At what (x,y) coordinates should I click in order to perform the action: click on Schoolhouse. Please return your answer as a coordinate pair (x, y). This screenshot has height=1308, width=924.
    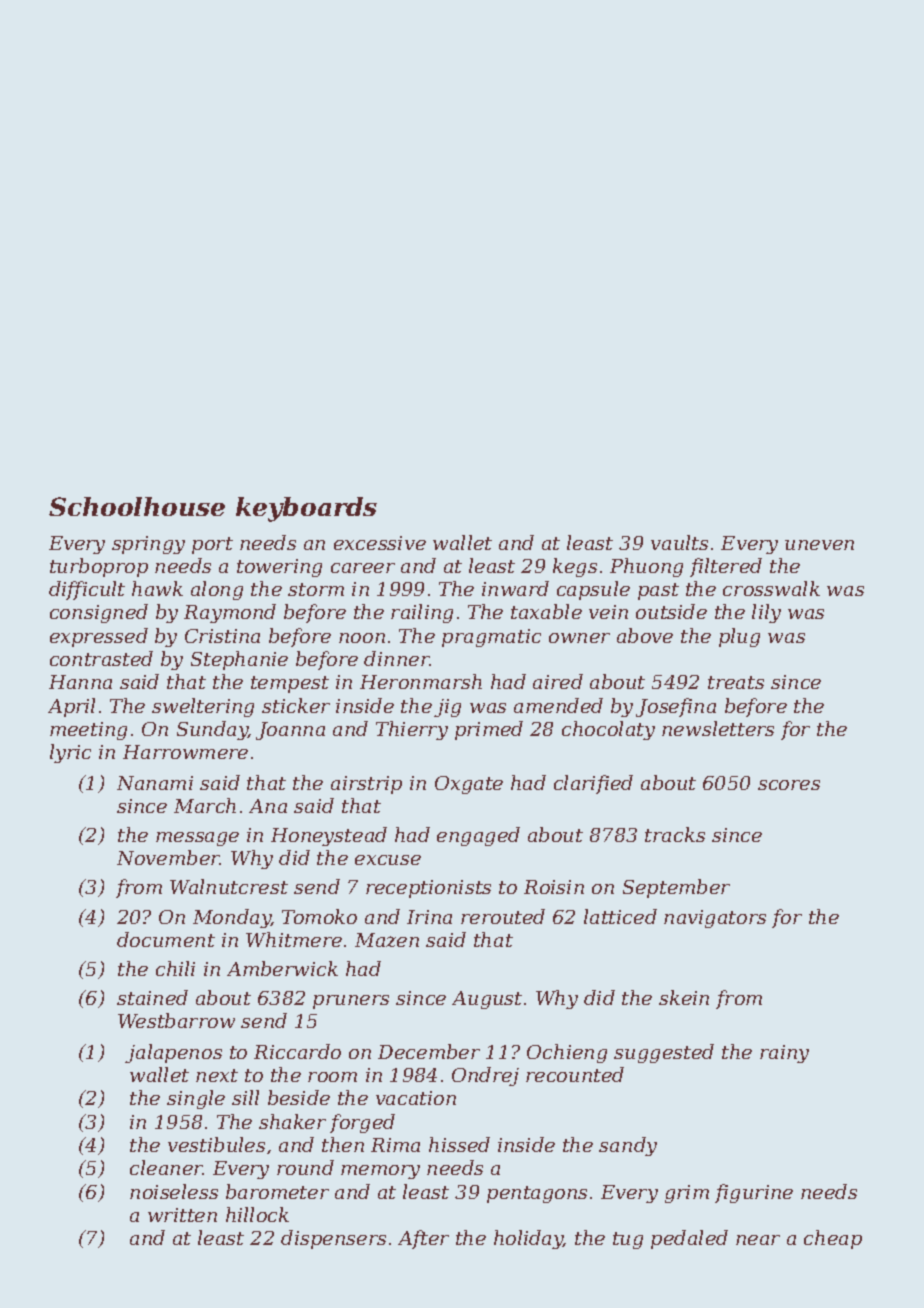
    Looking at the image, I should click on (137, 506).
